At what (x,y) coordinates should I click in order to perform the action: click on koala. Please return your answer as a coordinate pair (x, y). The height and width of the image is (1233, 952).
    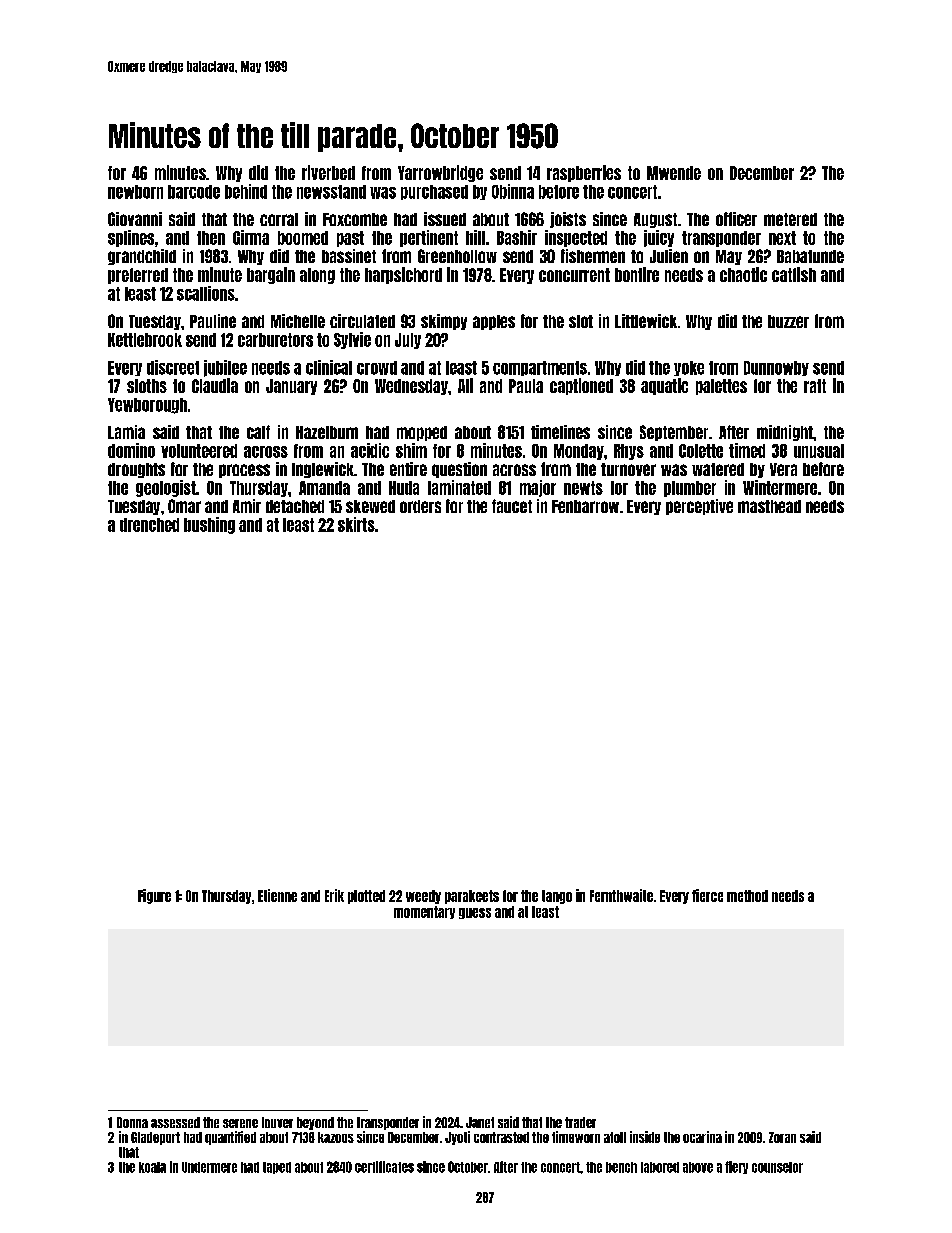
    Looking at the image, I should click on (152, 1167).
